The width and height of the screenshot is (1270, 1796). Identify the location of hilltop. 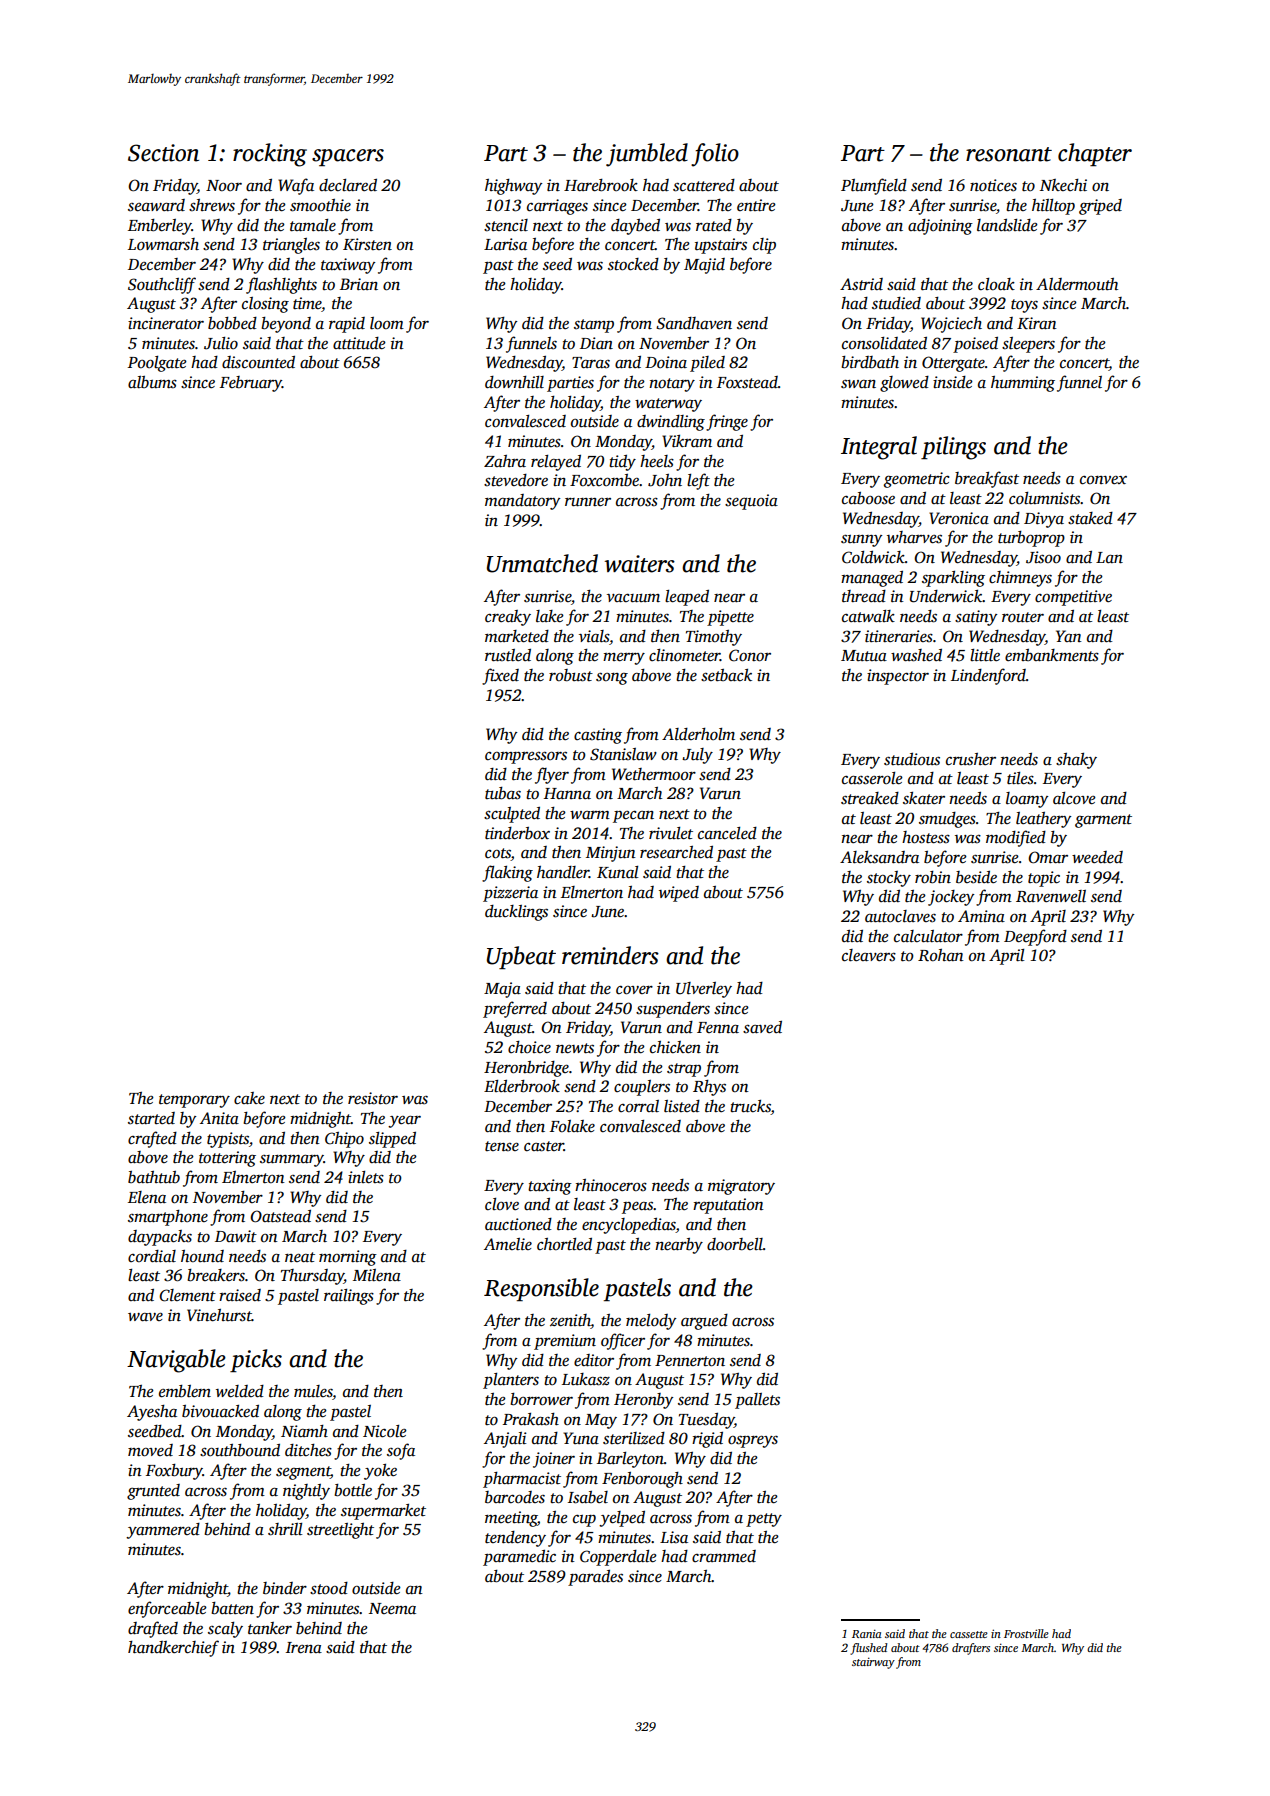
(1053, 207).
